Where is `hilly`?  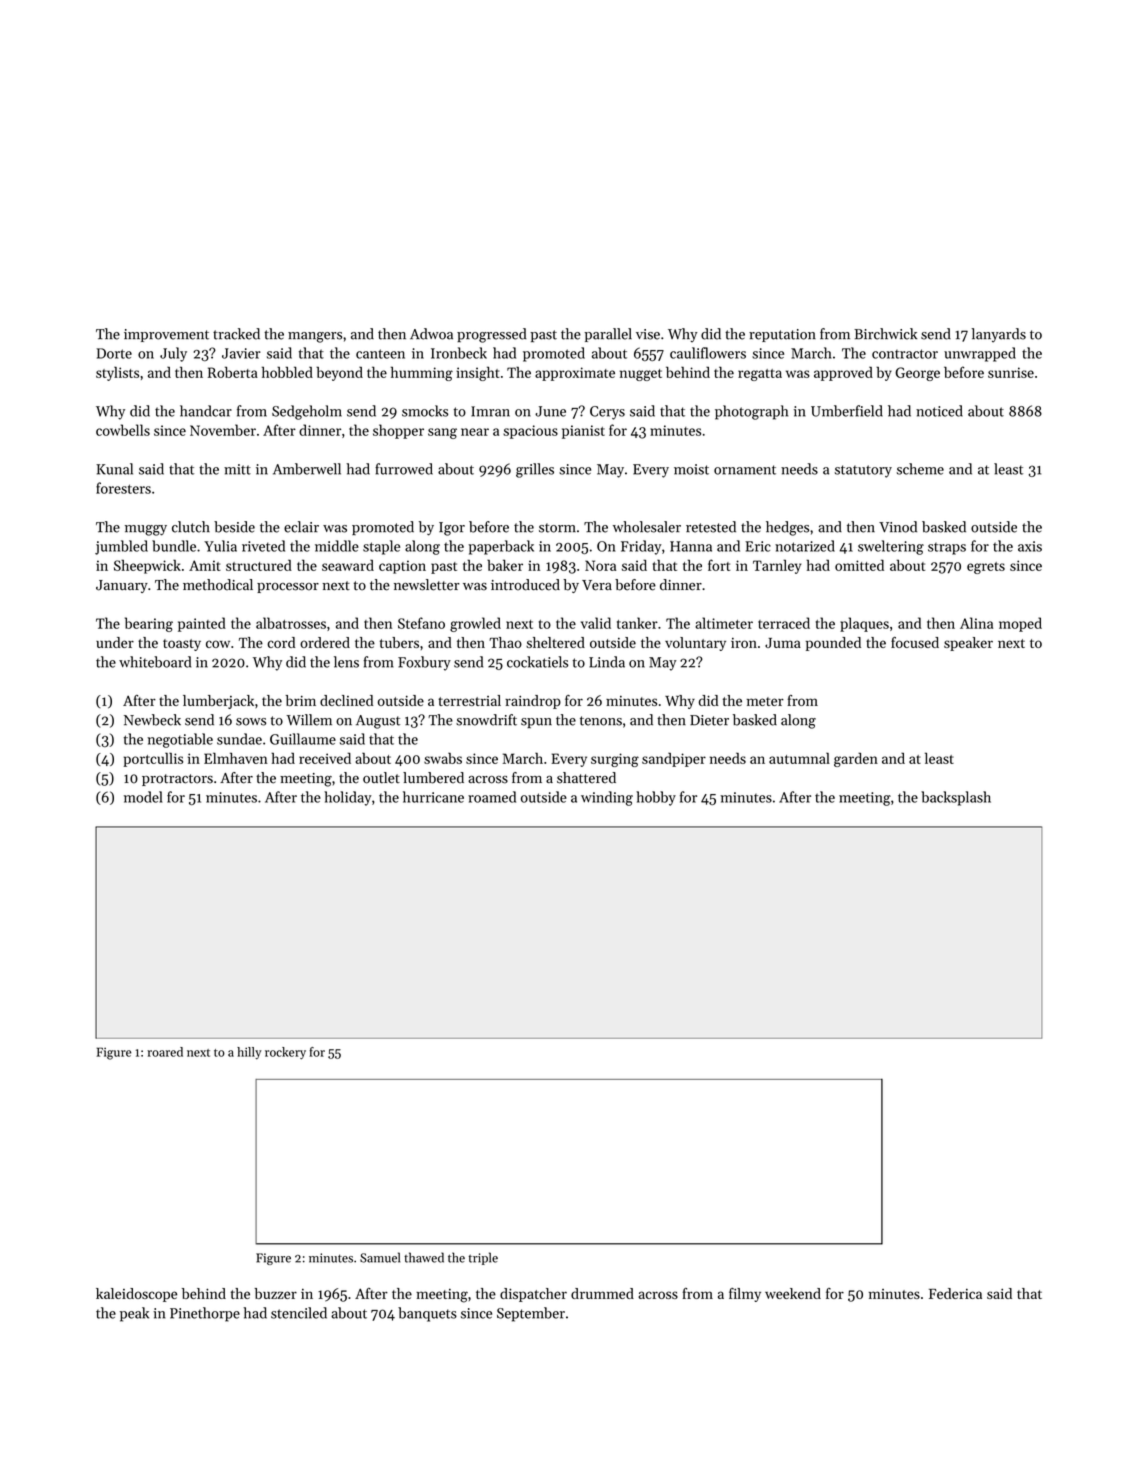 hilly is located at coordinates (249, 1053).
